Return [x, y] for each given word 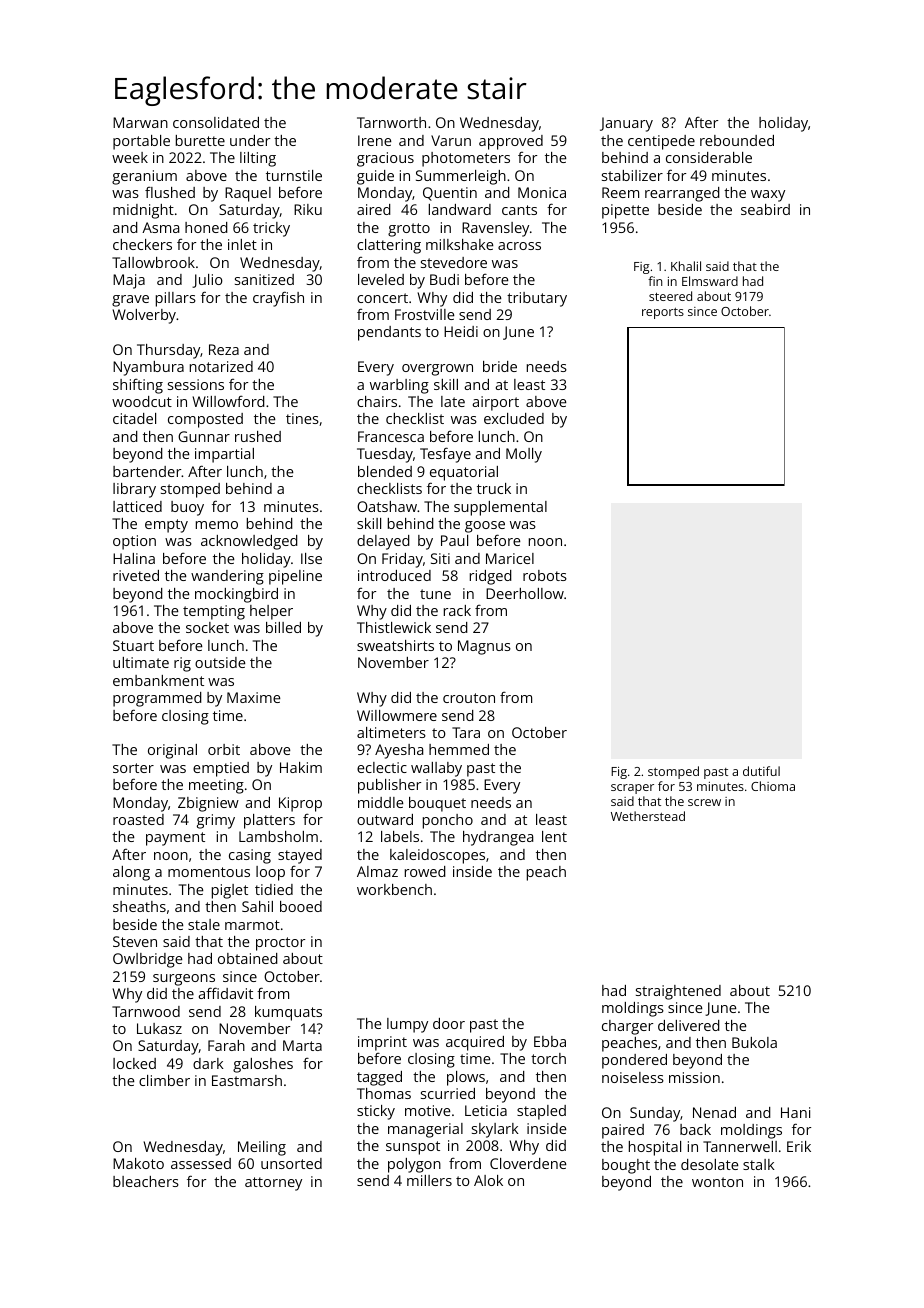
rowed [425, 871]
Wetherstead [648, 816]
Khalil [686, 266]
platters [269, 821]
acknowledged [249, 542]
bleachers [146, 1181]
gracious [385, 159]
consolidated [216, 122]
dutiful [761, 771]
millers [429, 1180]
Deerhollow [525, 593]
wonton [717, 1182]
